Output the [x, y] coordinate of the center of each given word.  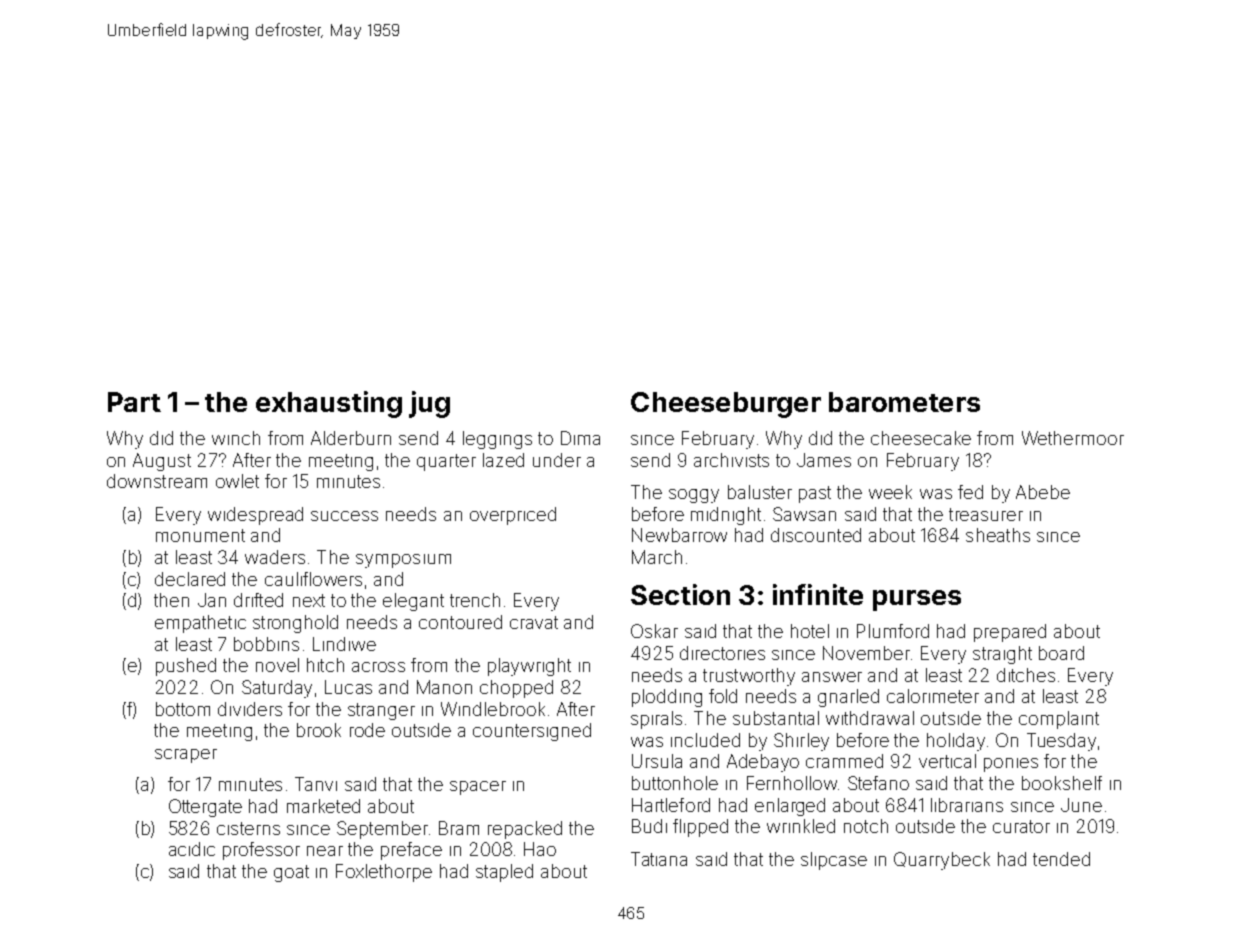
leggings [497, 440]
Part [134, 402]
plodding [667, 698]
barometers [904, 402]
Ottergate [205, 808]
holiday [956, 742]
